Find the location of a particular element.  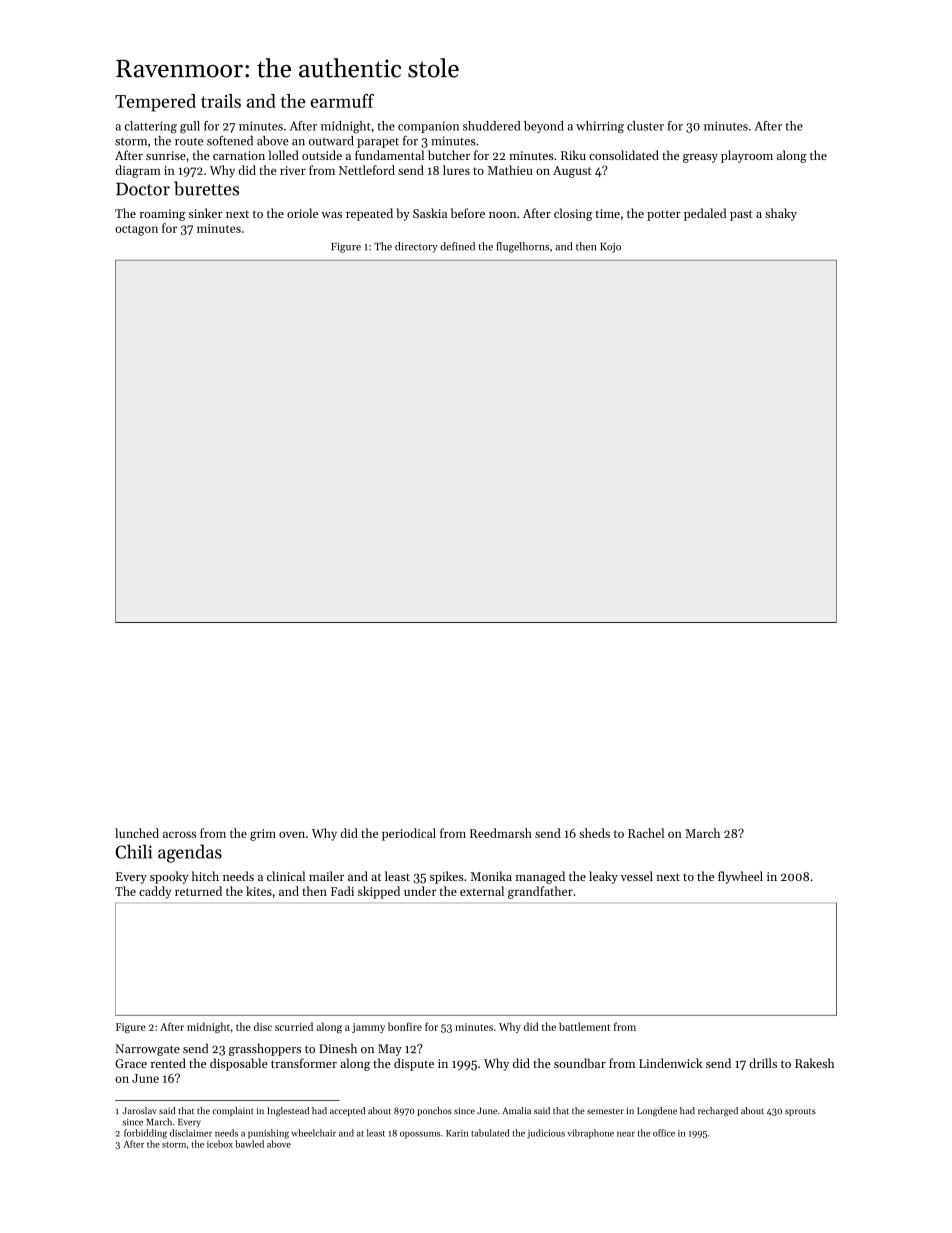

sprouts is located at coordinates (800, 1112).
